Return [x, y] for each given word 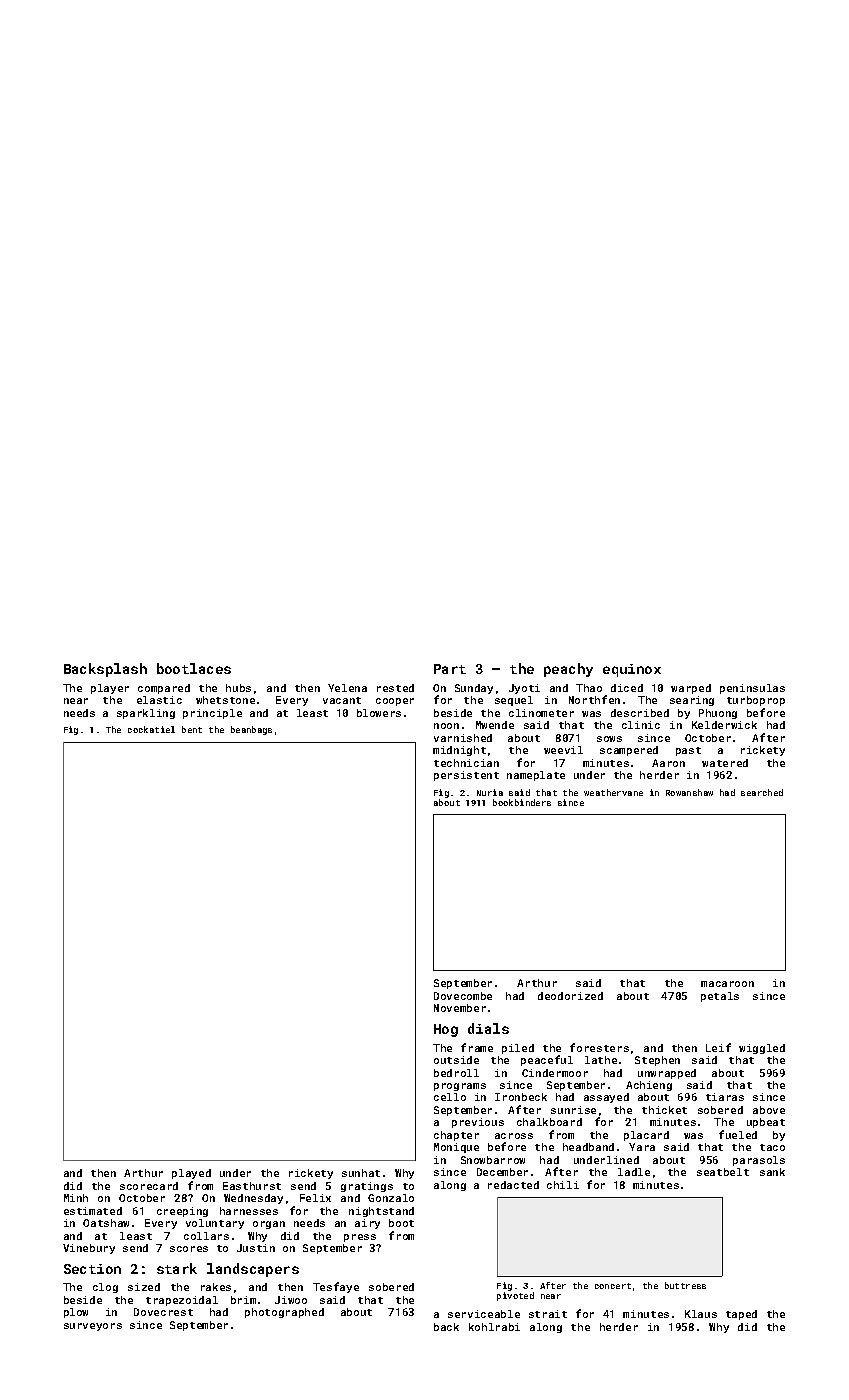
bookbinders [522, 802]
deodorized [570, 996]
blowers [379, 713]
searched [762, 792]
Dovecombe [463, 996]
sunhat [361, 1173]
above [769, 1110]
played [191, 1174]
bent [192, 729]
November [460, 1008]
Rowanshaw [689, 792]
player [110, 689]
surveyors [93, 1327]
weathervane [613, 792]
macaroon [727, 984]
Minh [76, 1198]
